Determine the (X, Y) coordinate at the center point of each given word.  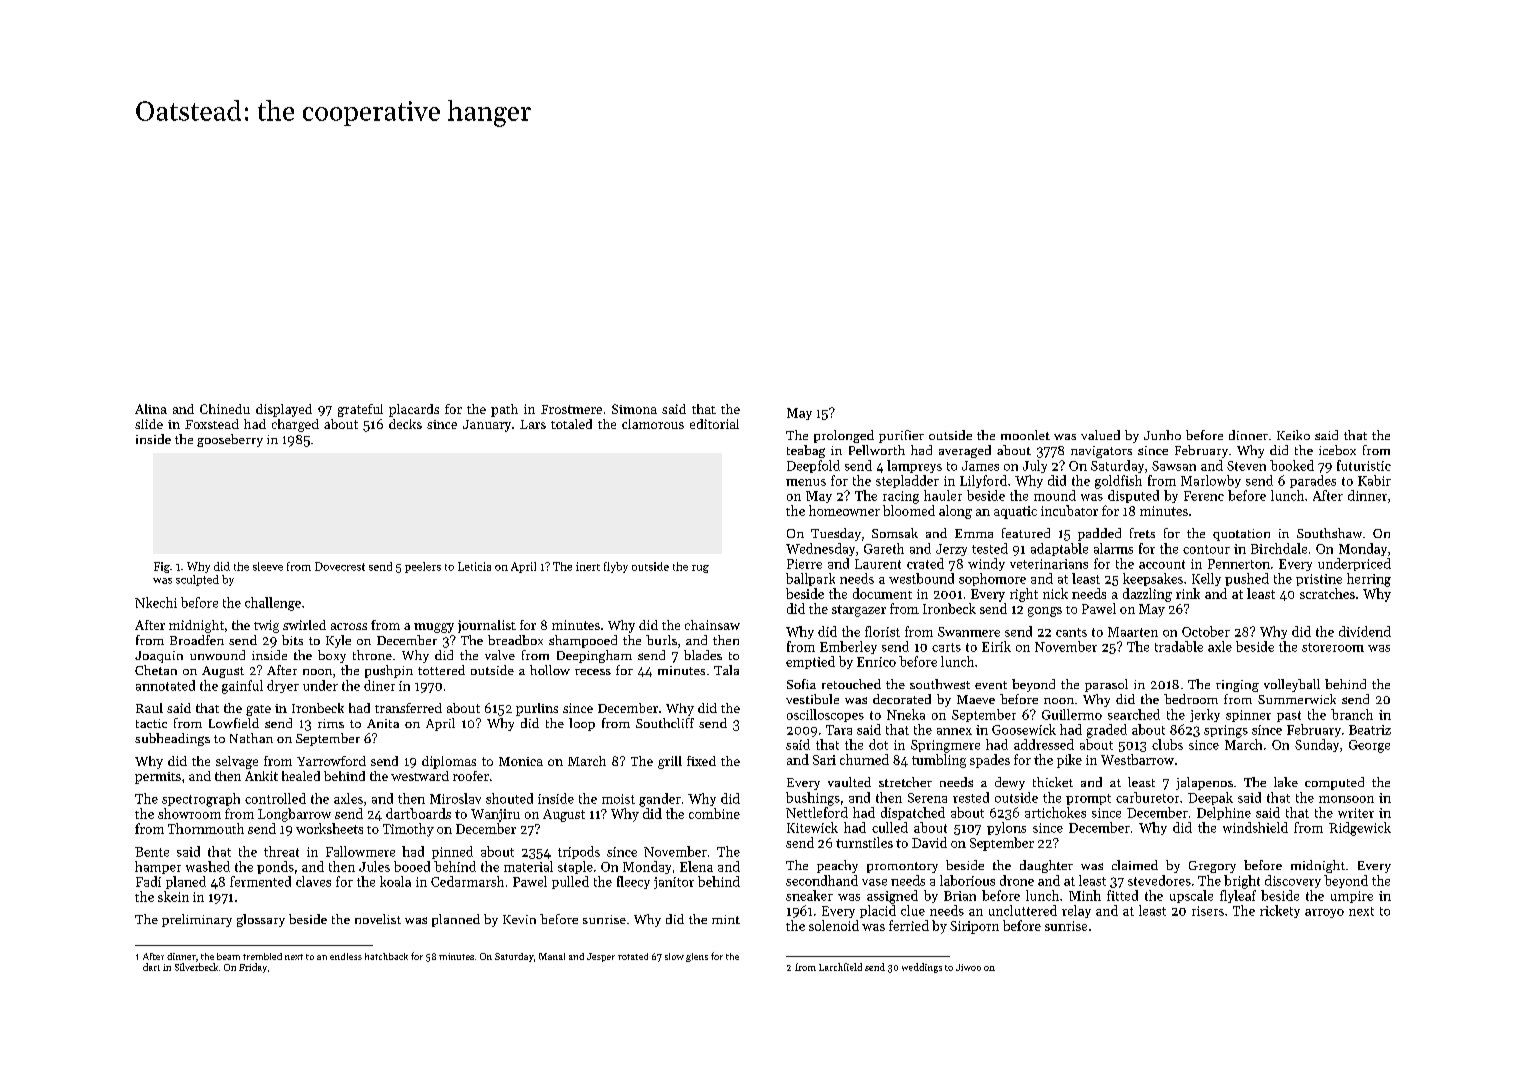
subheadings (172, 739)
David (929, 842)
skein (173, 896)
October (1206, 631)
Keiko (1293, 435)
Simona (634, 409)
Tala (726, 670)
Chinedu (225, 409)
